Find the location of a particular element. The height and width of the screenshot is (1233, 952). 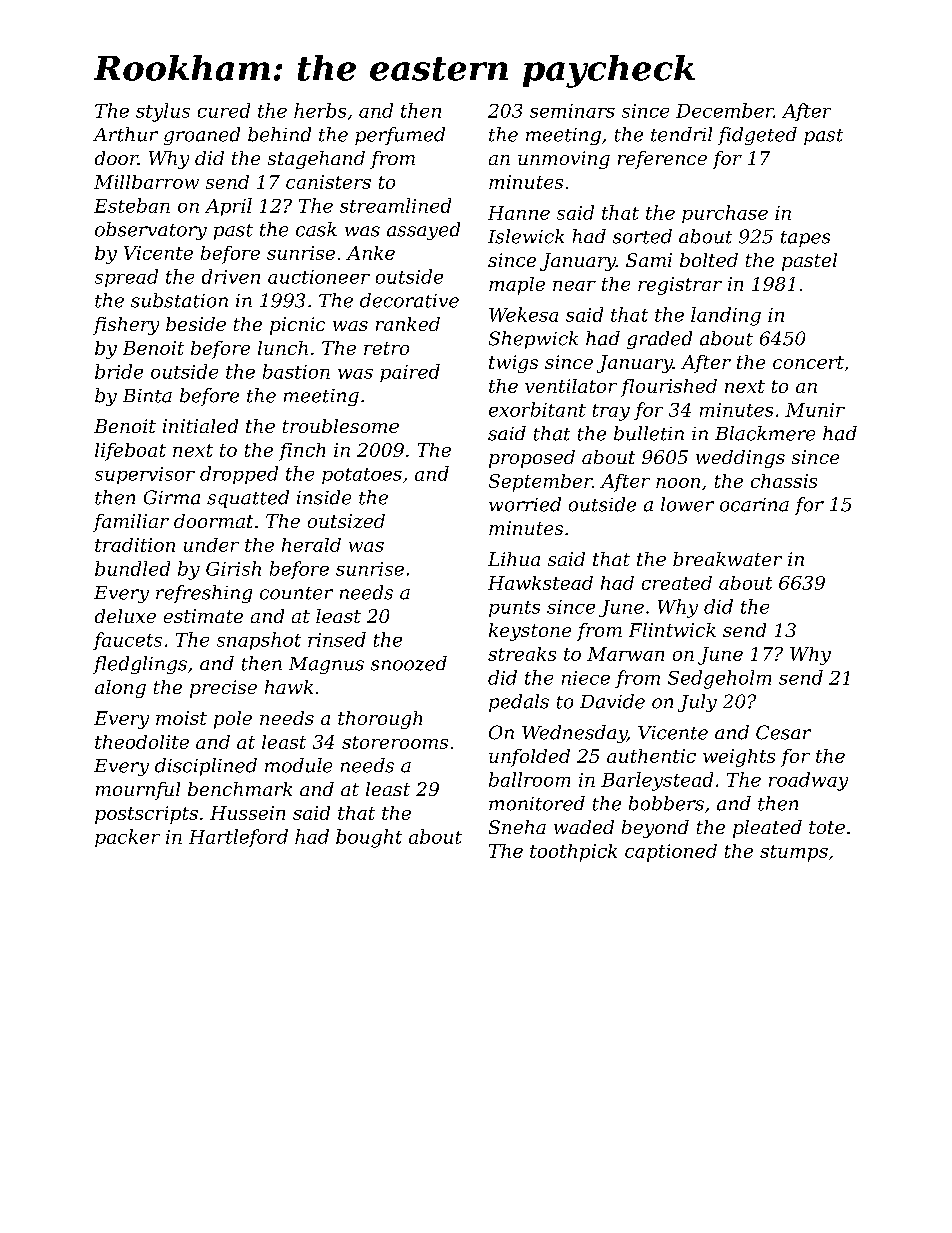

seminars is located at coordinates (572, 111).
